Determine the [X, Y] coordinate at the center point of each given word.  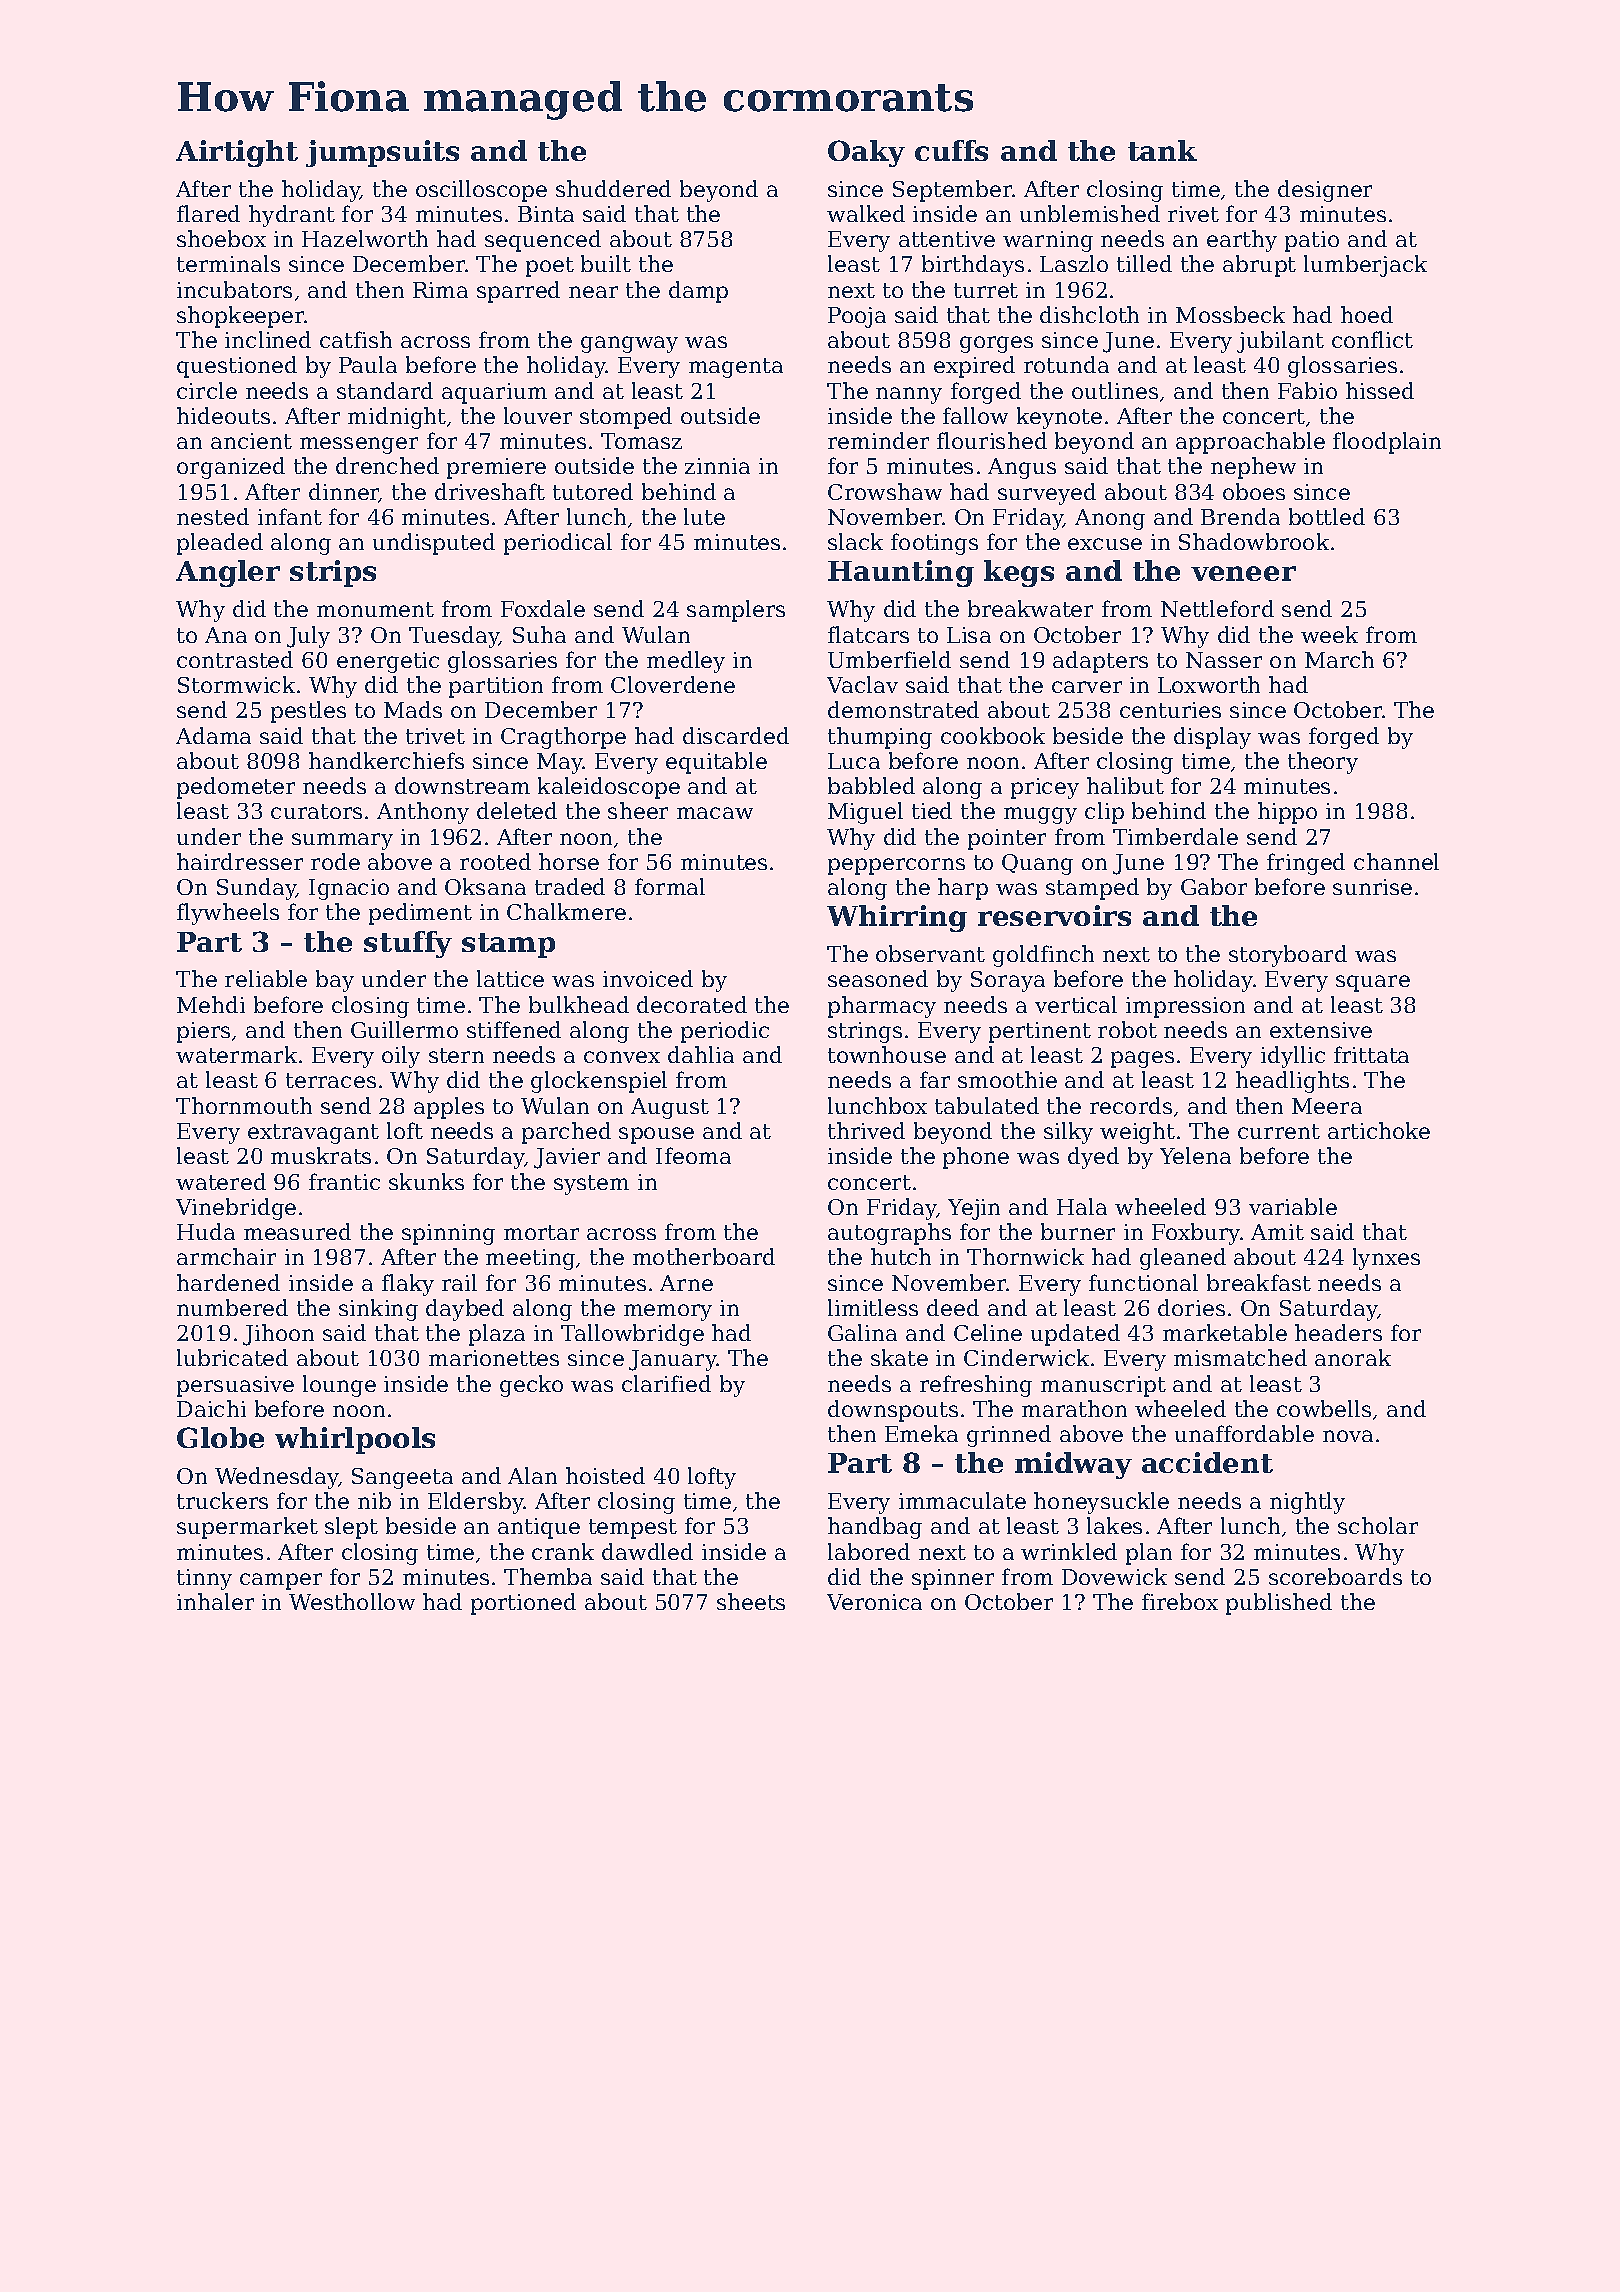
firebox [1180, 1601]
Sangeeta [402, 1478]
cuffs [951, 150]
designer [1325, 191]
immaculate [962, 1500]
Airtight [237, 153]
